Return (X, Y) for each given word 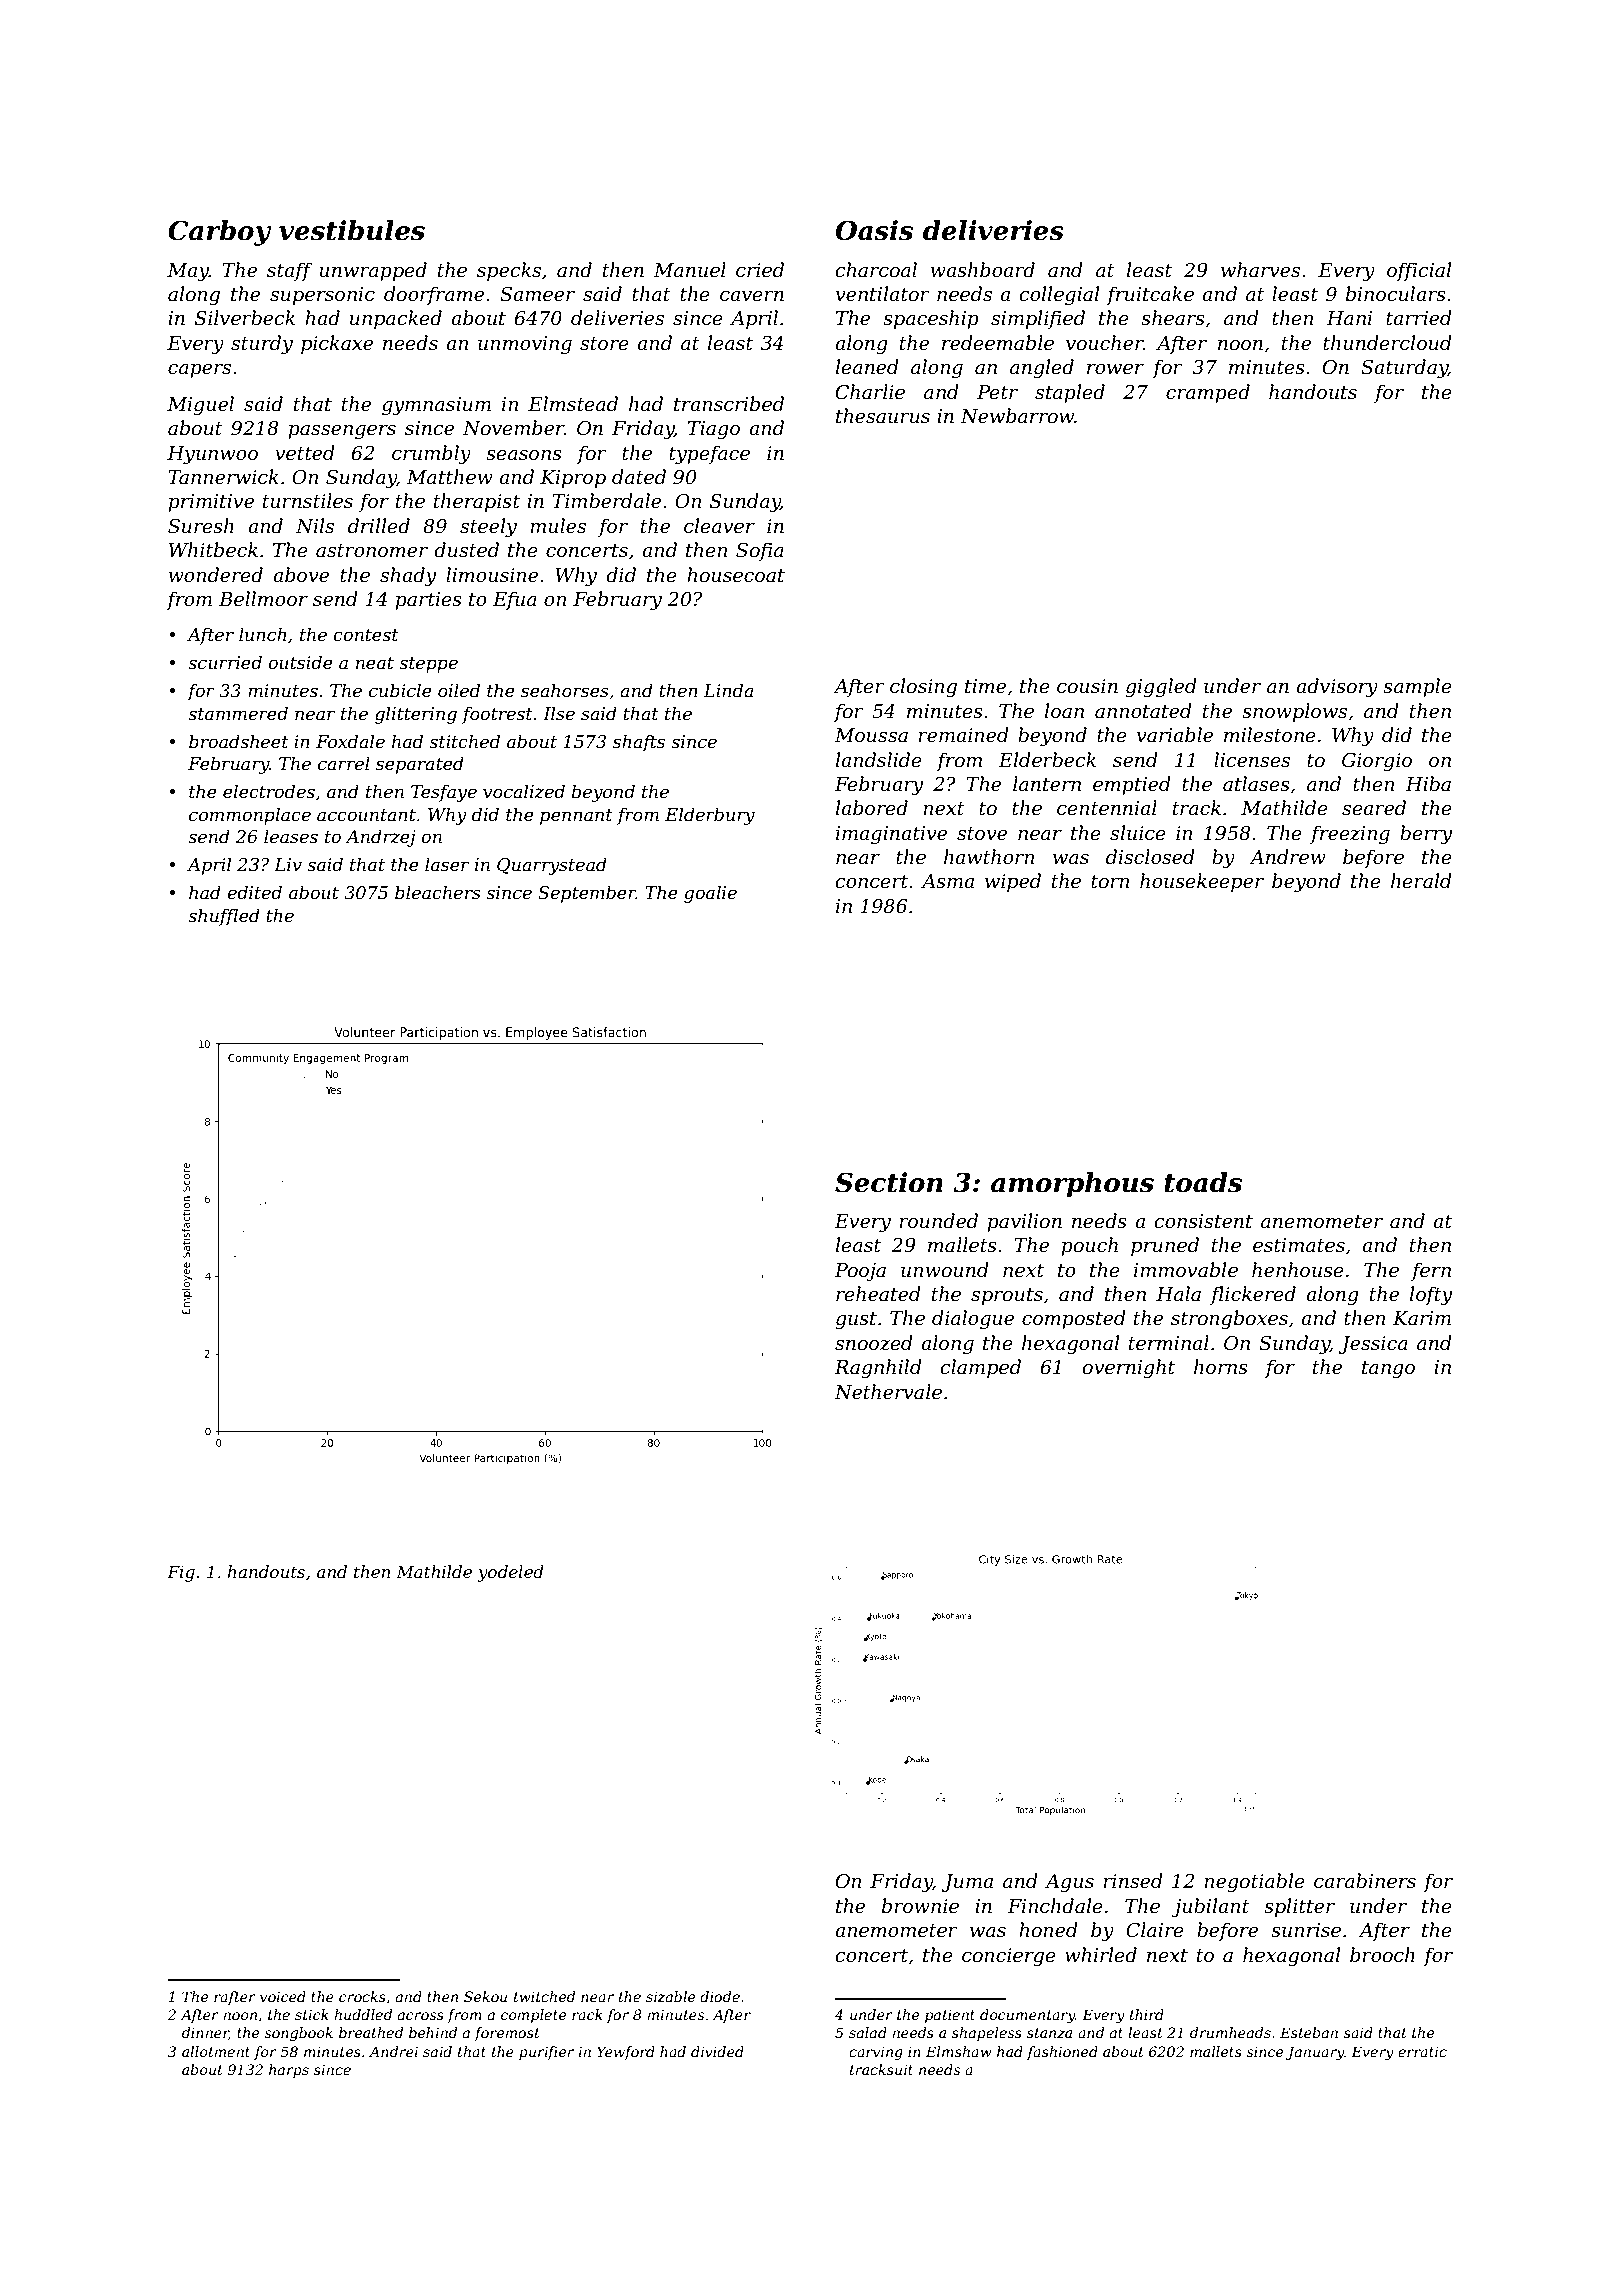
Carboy (219, 233)
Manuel (689, 270)
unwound (945, 1270)
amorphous (1072, 1185)
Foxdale (350, 741)
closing (923, 687)
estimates (1299, 1245)
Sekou (485, 1996)
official (1419, 271)
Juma (967, 1883)
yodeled (510, 1573)
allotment (216, 2051)
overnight (1128, 1368)
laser (447, 864)
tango (1388, 1369)
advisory (1337, 687)
